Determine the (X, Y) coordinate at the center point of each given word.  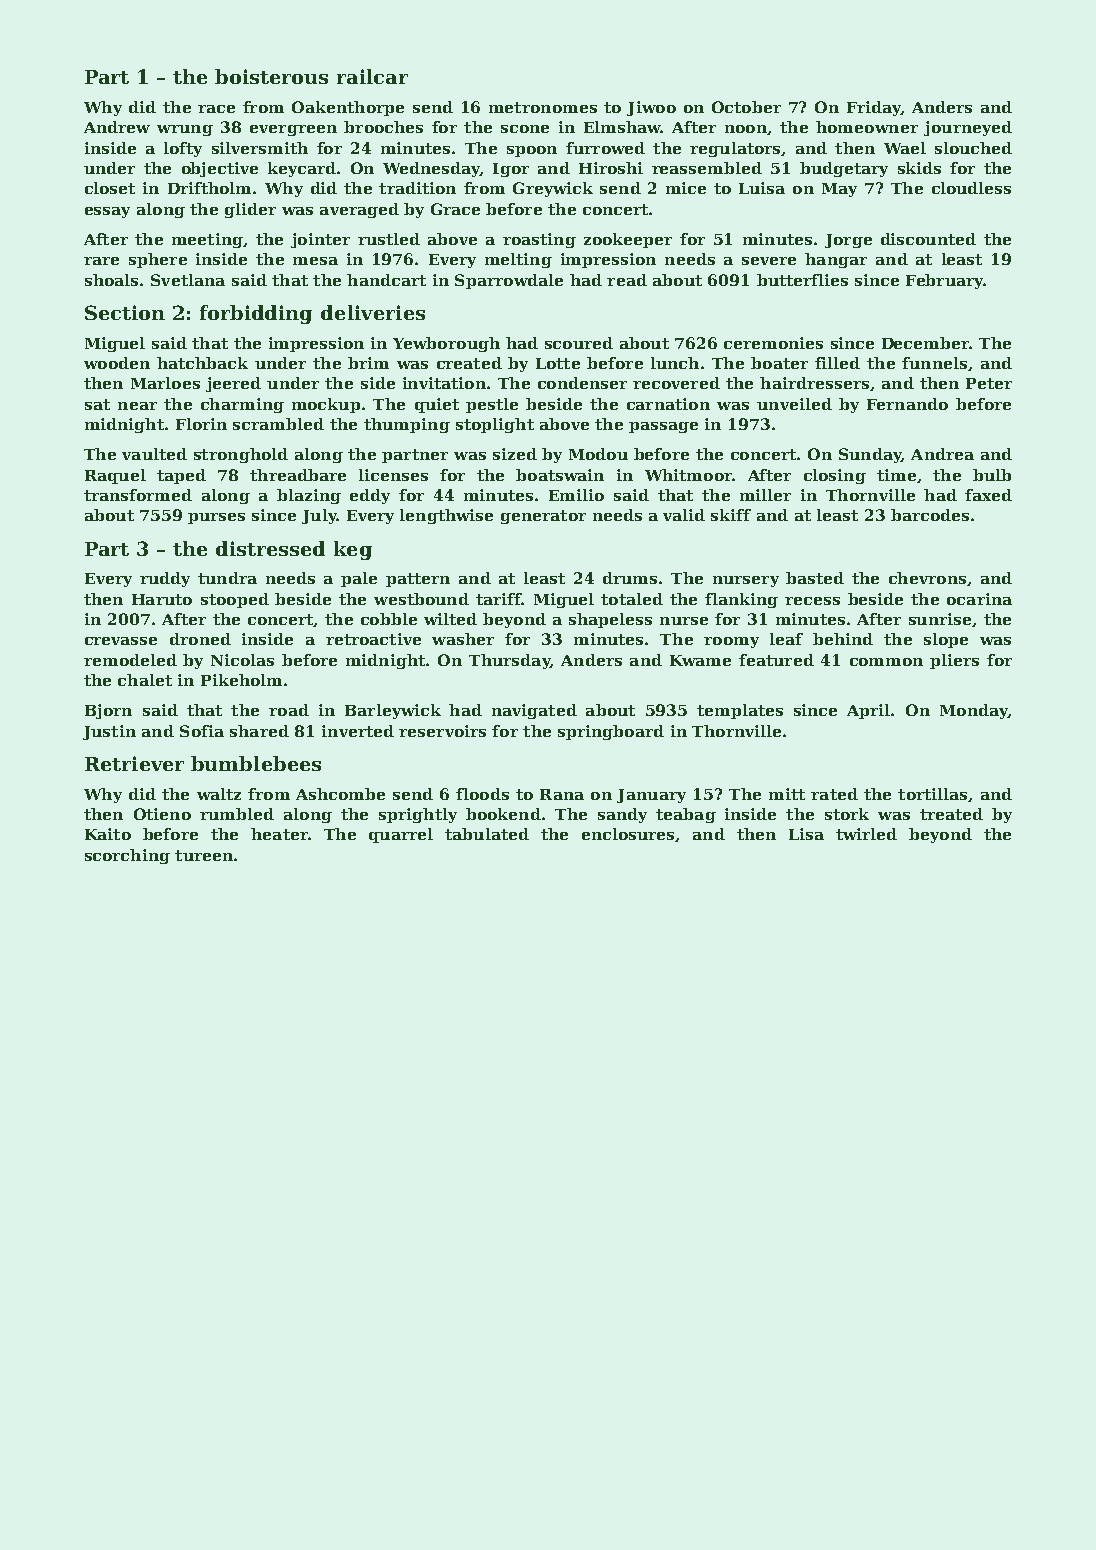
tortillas (932, 794)
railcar (372, 76)
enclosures (628, 834)
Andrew (117, 127)
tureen (204, 855)
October (746, 107)
